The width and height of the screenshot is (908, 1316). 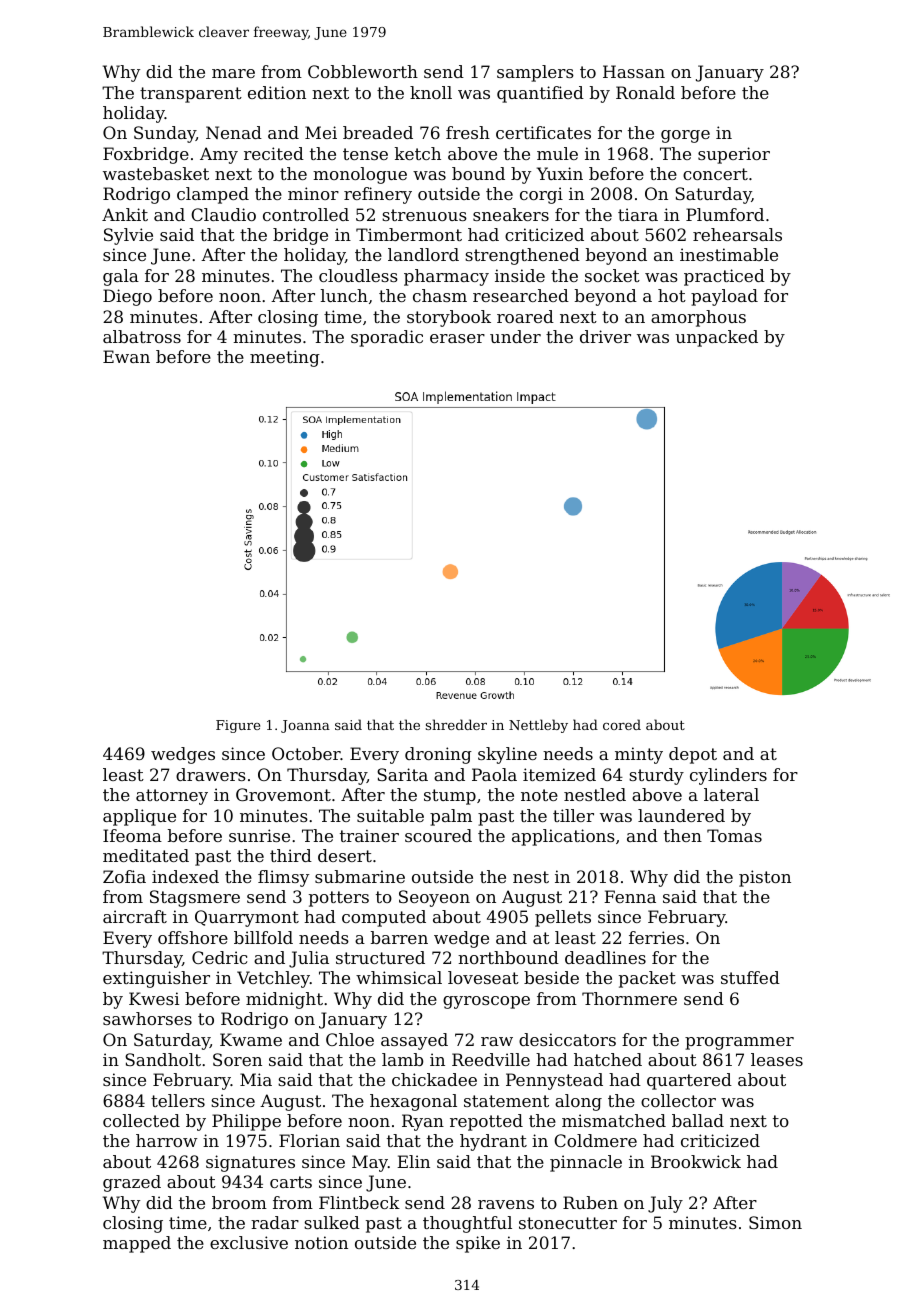 I want to click on drawers, so click(x=211, y=774).
